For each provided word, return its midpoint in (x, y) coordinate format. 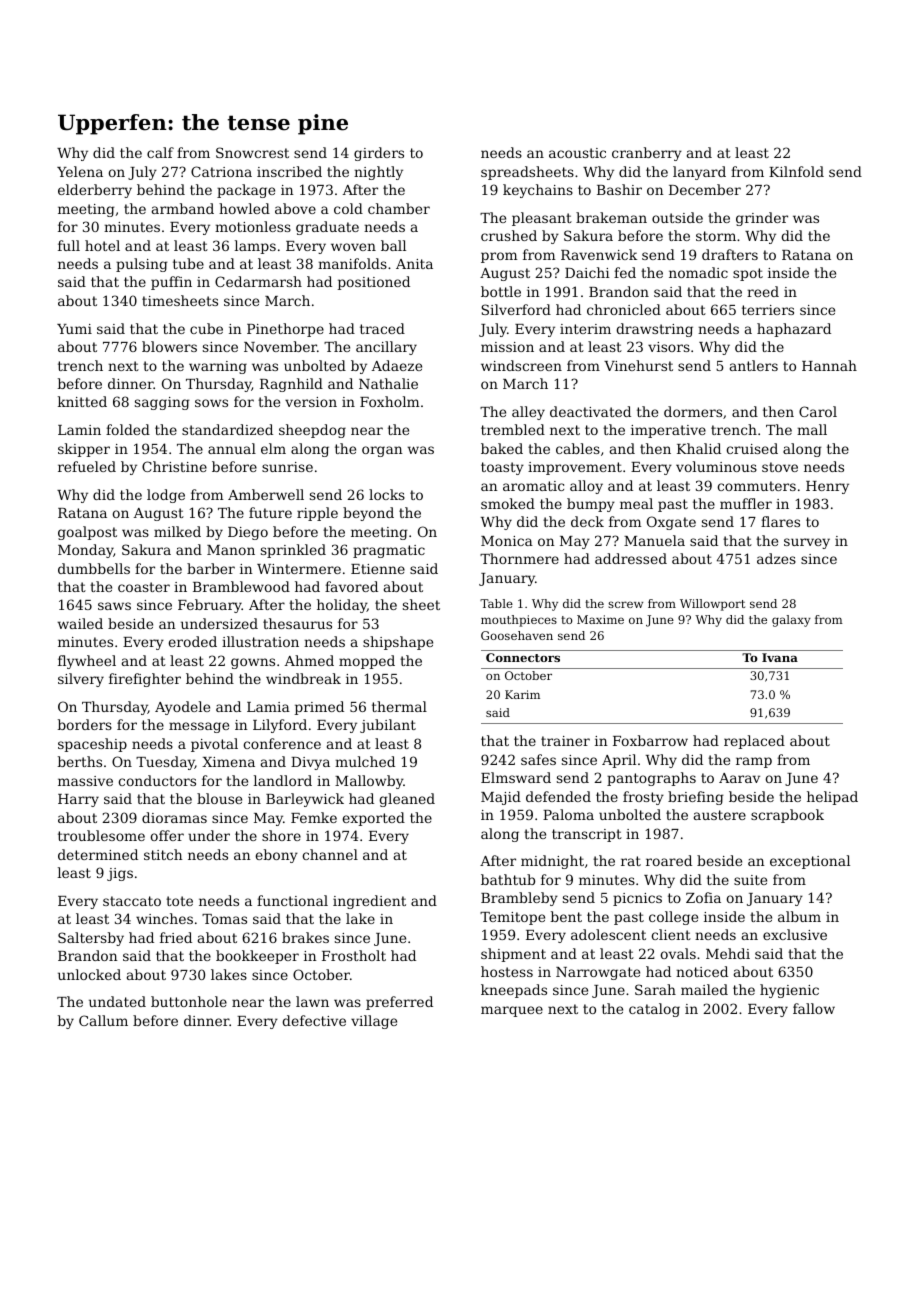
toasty (502, 468)
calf (160, 152)
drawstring (654, 330)
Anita (414, 264)
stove (780, 467)
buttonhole (189, 1001)
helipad (832, 798)
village (374, 1022)
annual (232, 448)
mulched (365, 761)
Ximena (228, 762)
